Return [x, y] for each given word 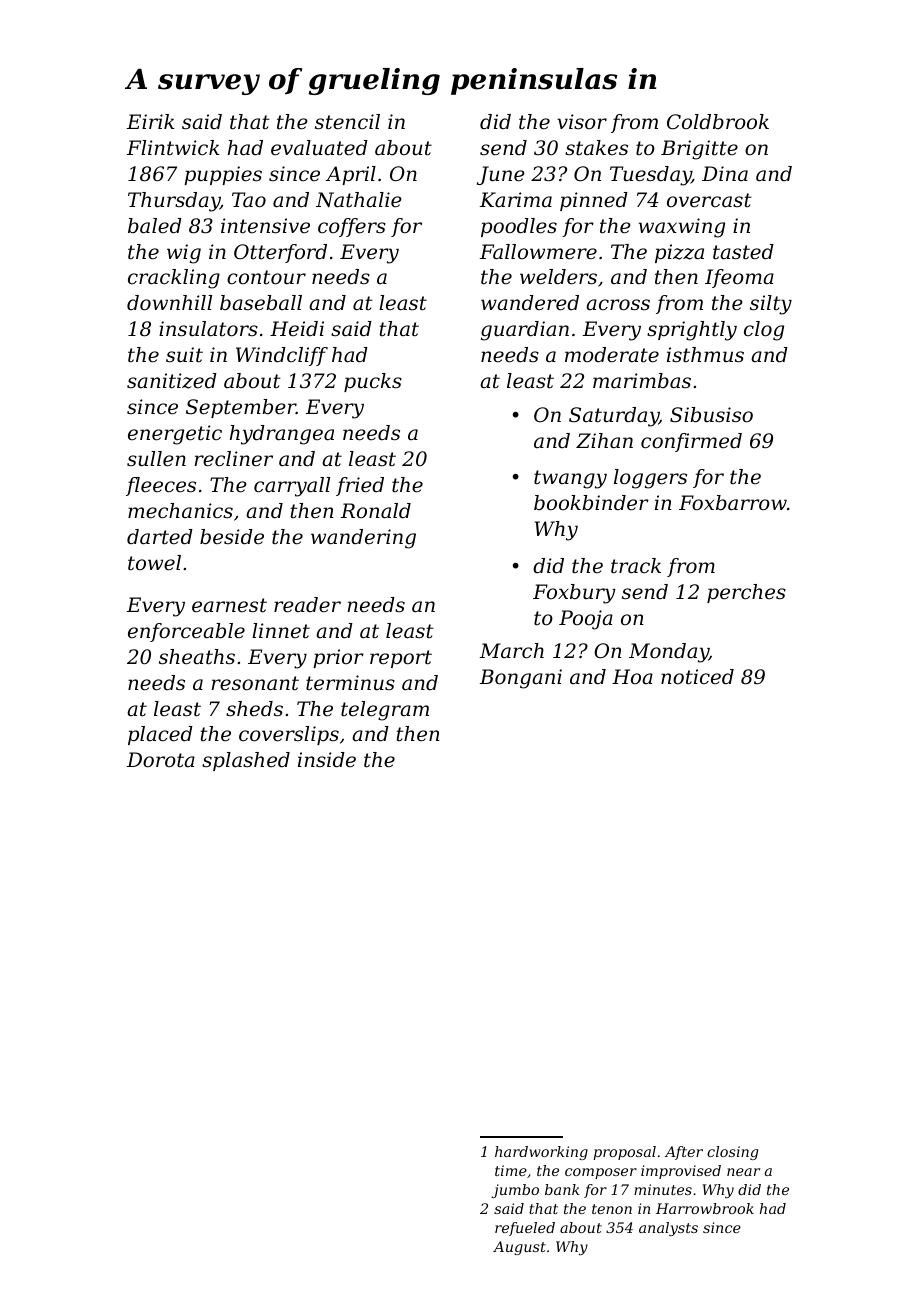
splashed [246, 761]
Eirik [151, 121]
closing [732, 1153]
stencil [347, 122]
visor [582, 122]
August [519, 1248]
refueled [525, 1229]
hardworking [541, 1153]
